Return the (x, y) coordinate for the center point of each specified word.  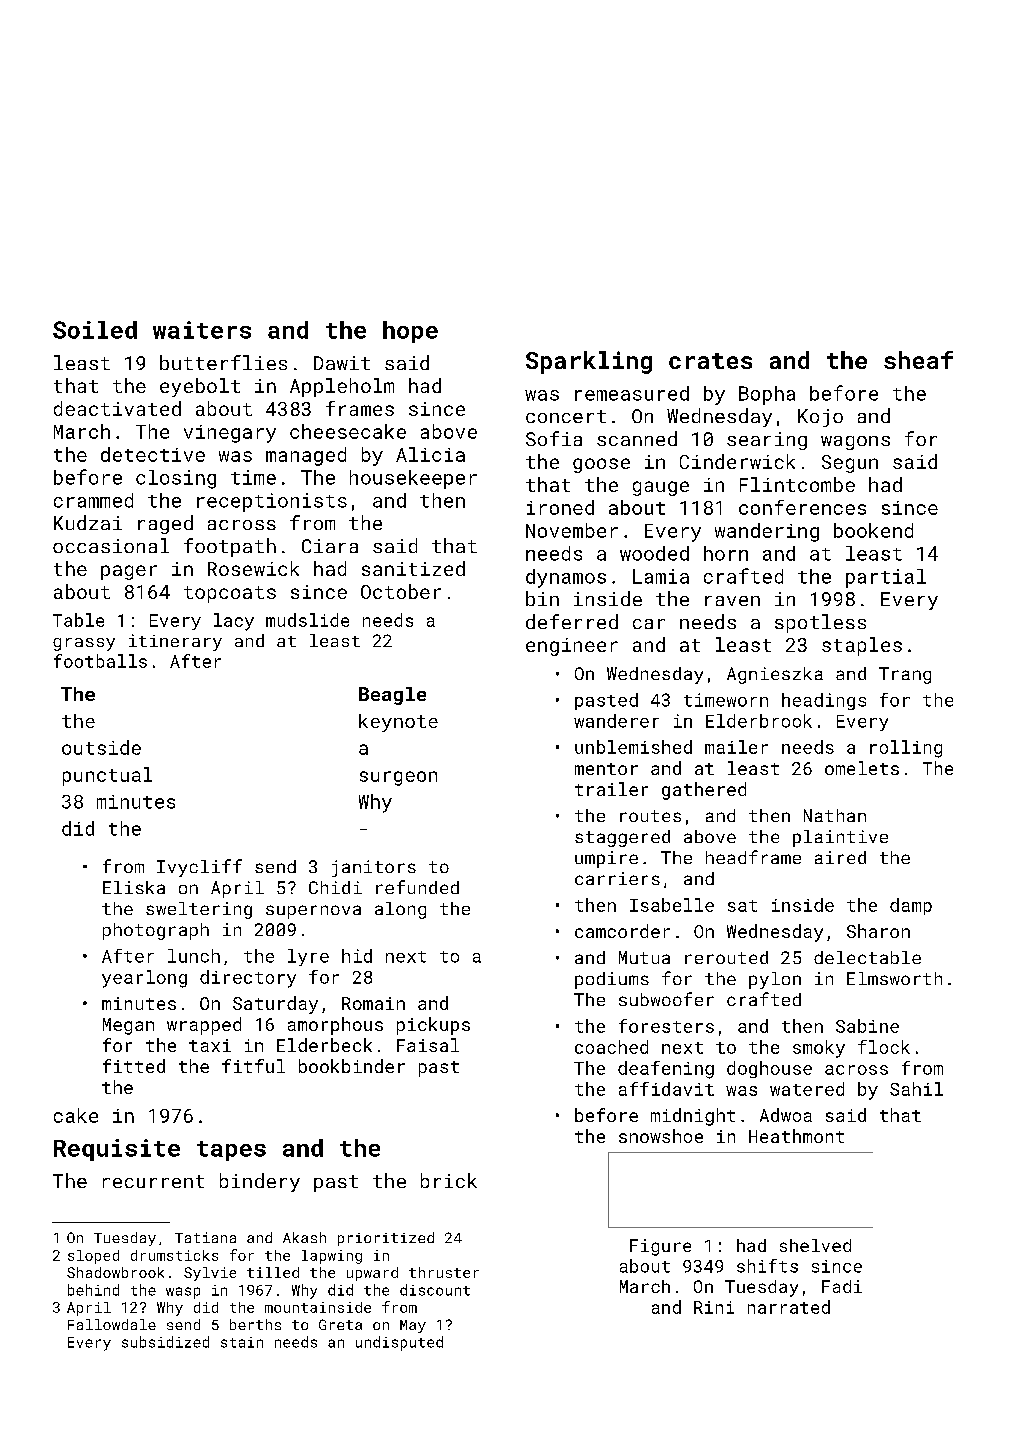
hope (410, 332)
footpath (230, 547)
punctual (107, 776)
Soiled (95, 330)
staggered (622, 838)
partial (886, 578)
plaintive (840, 838)
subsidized (165, 1342)
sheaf (918, 360)
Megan (128, 1026)
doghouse (769, 1069)
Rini (714, 1307)
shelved (815, 1245)
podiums (612, 980)
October (401, 591)
